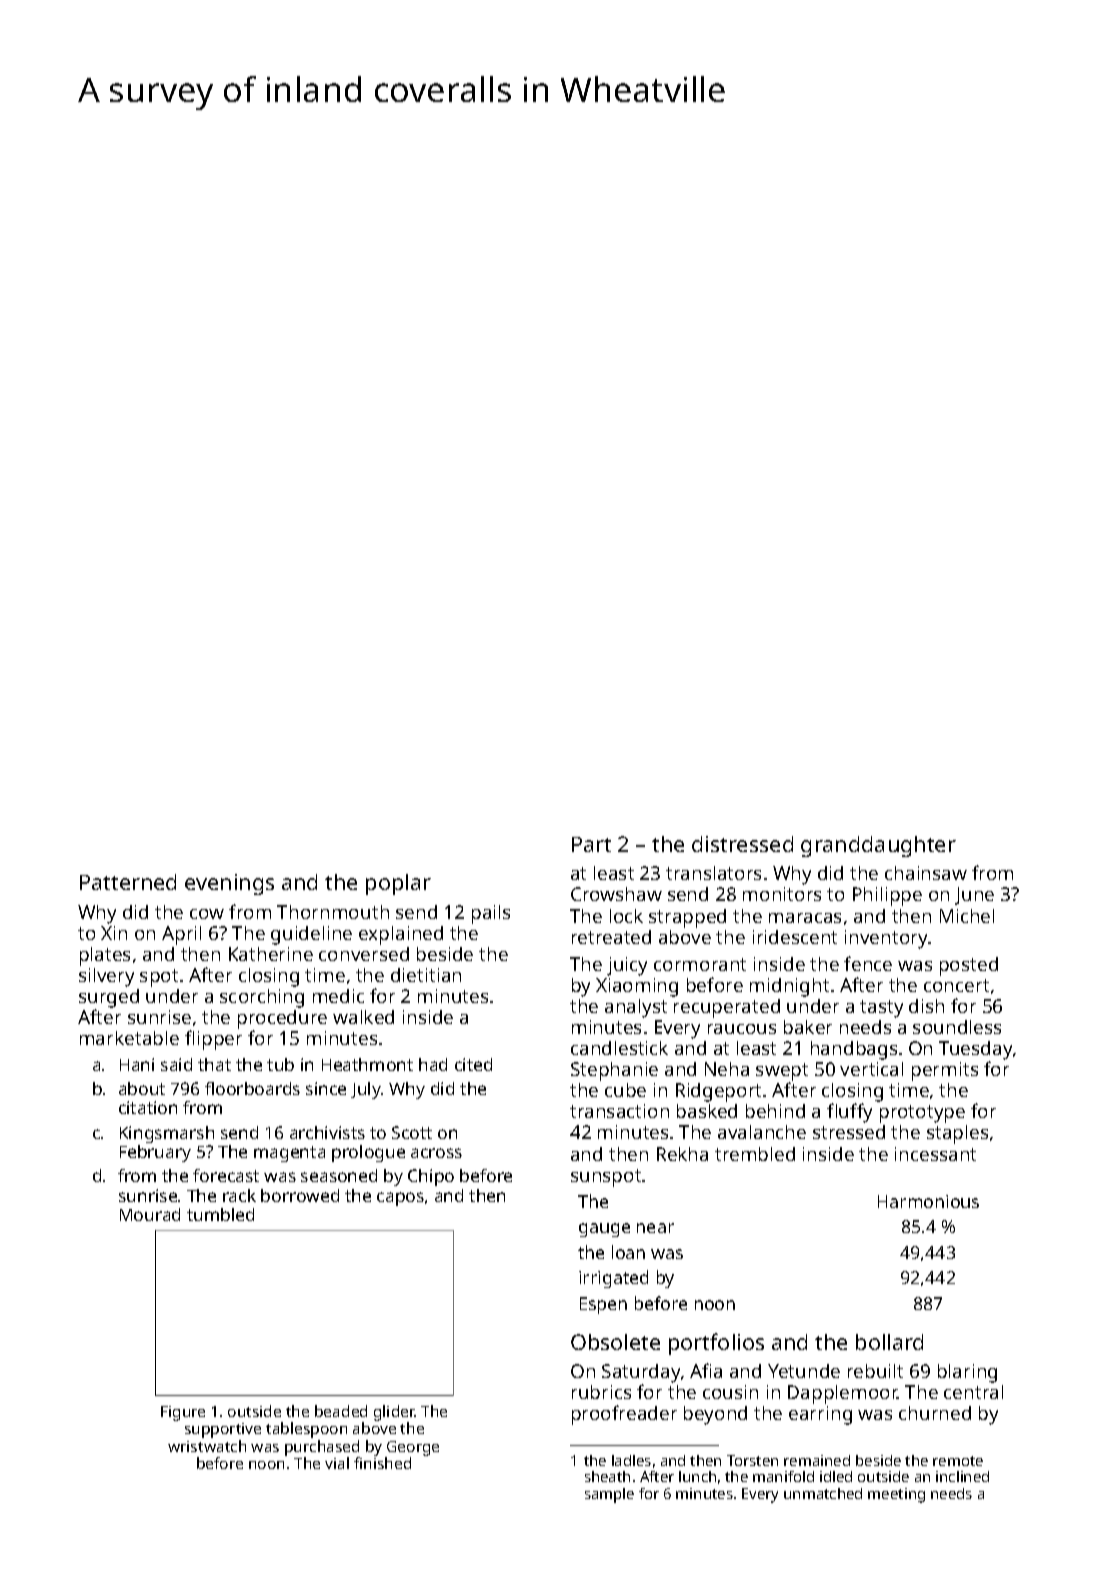 This image has height=1594, width=1101. I want to click on Saturday, so click(641, 1373).
